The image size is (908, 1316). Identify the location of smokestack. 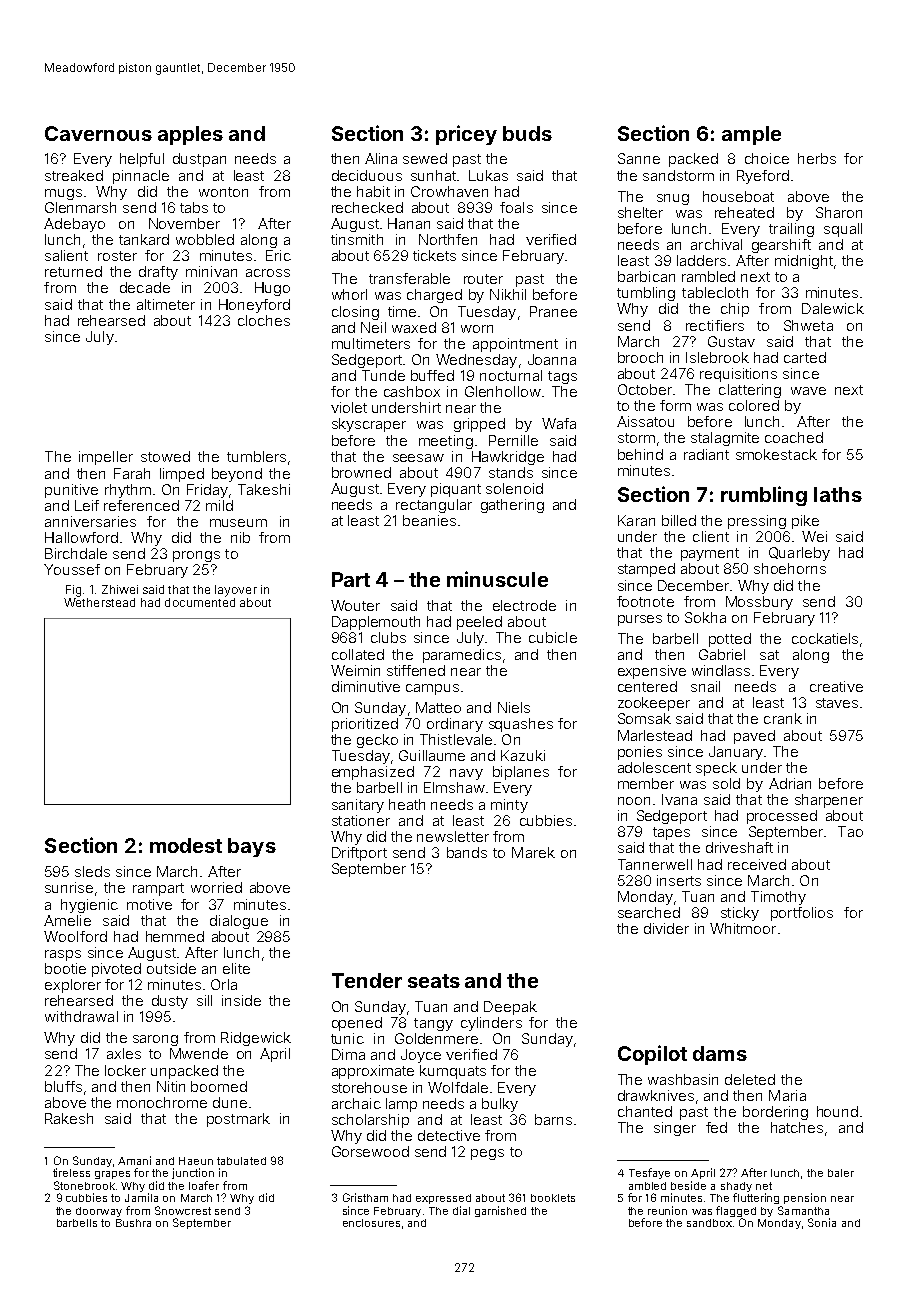
(776, 454).
